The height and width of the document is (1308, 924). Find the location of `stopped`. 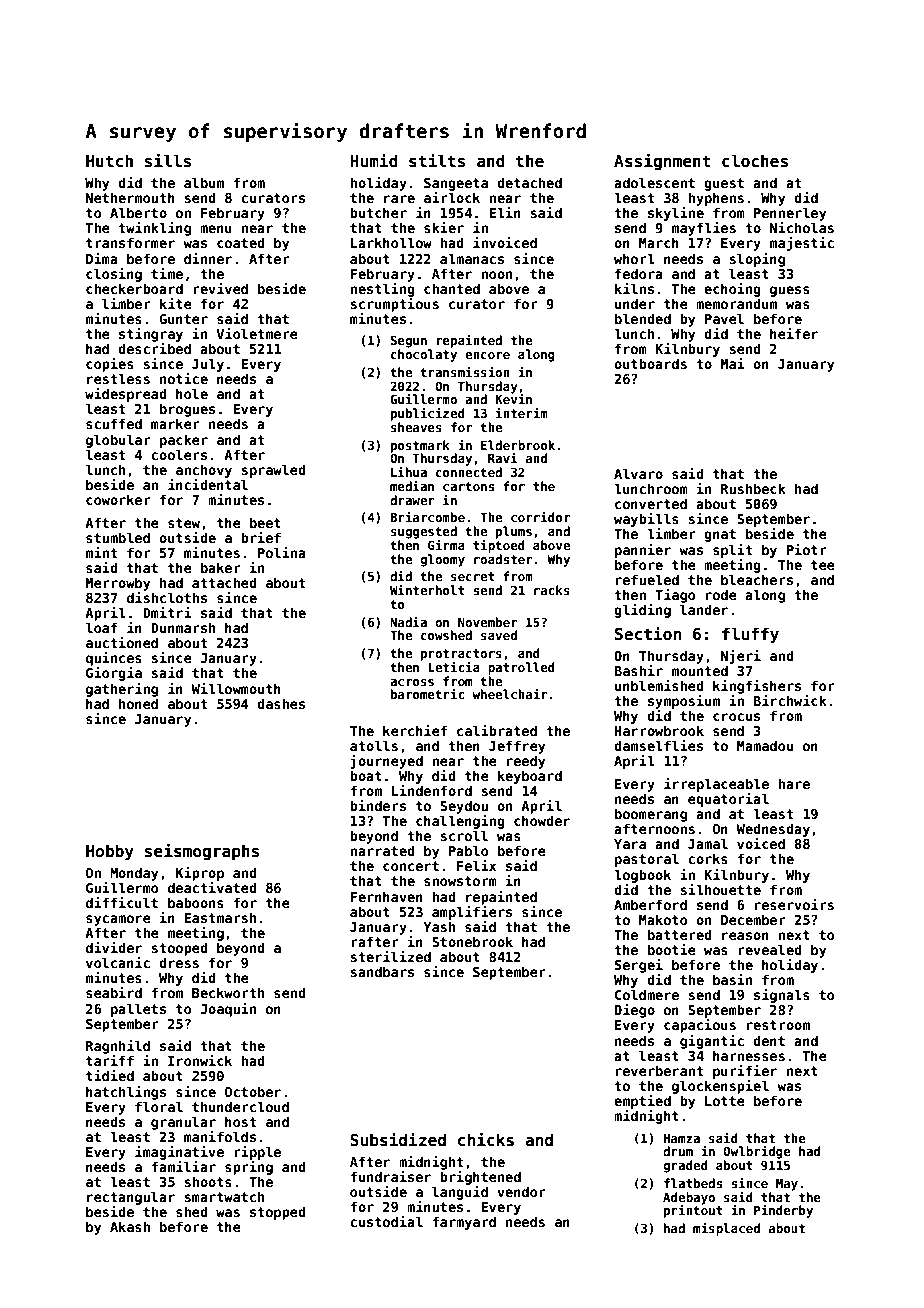

stopped is located at coordinates (278, 1213).
